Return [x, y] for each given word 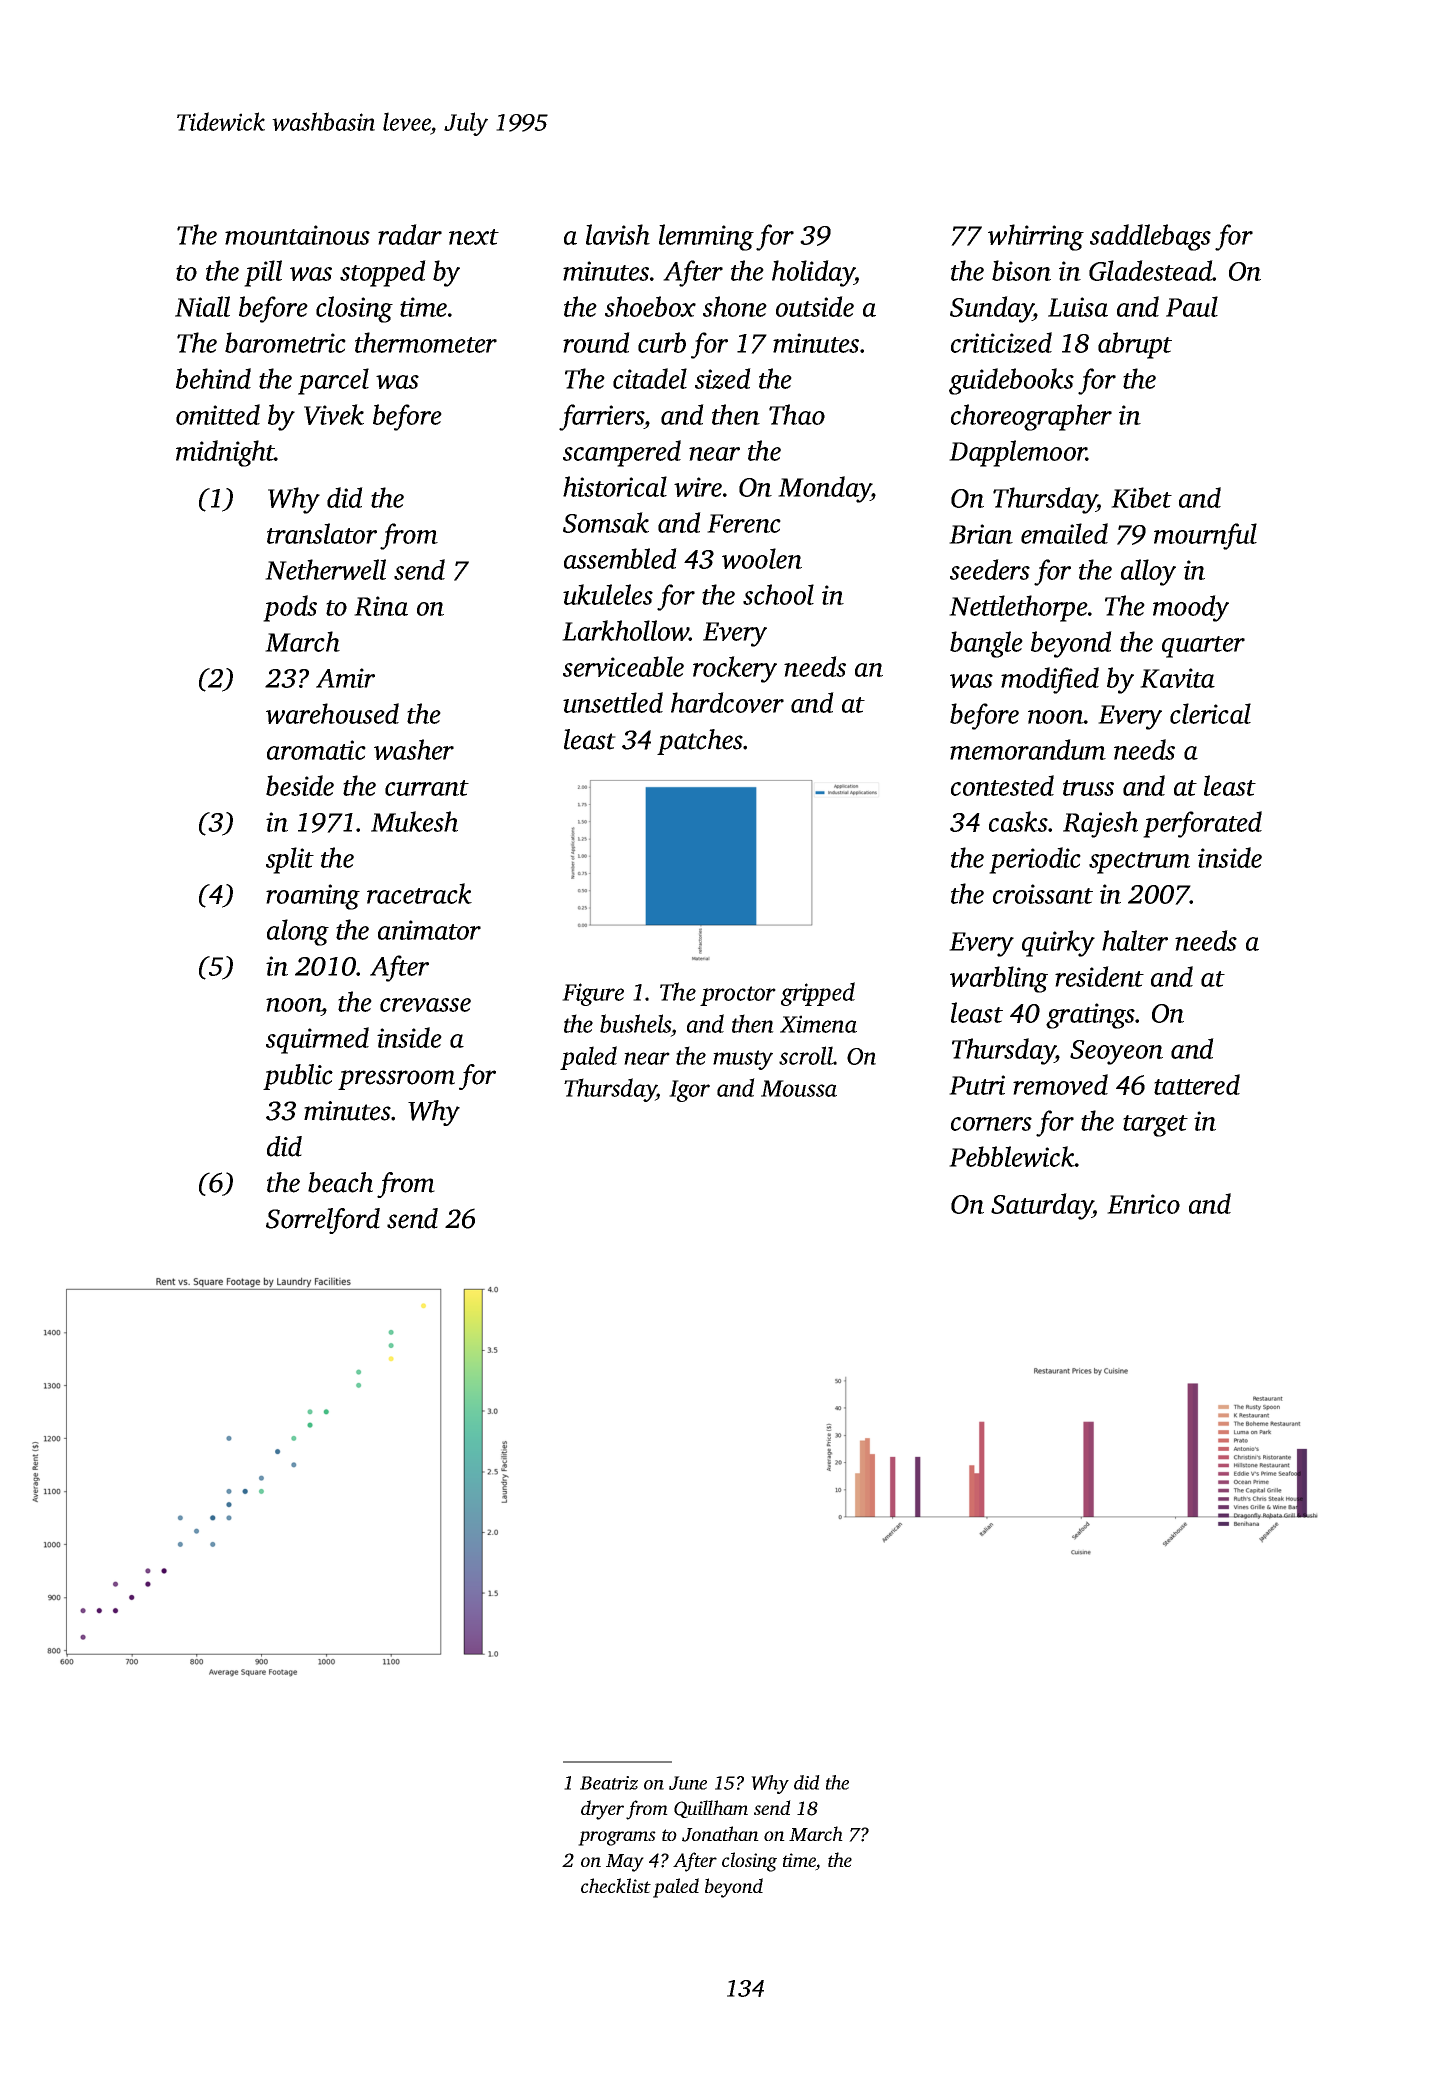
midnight [225, 453]
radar [410, 234]
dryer [602, 1810]
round [596, 342]
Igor [689, 1091]
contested [1002, 785]
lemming [706, 237]
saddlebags [1150, 237]
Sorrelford [323, 1221]
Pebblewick [1012, 1156]
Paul [1192, 306]
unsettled [613, 702]
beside [300, 785]
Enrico [1143, 1204]
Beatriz [609, 1783]
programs [617, 1838]
